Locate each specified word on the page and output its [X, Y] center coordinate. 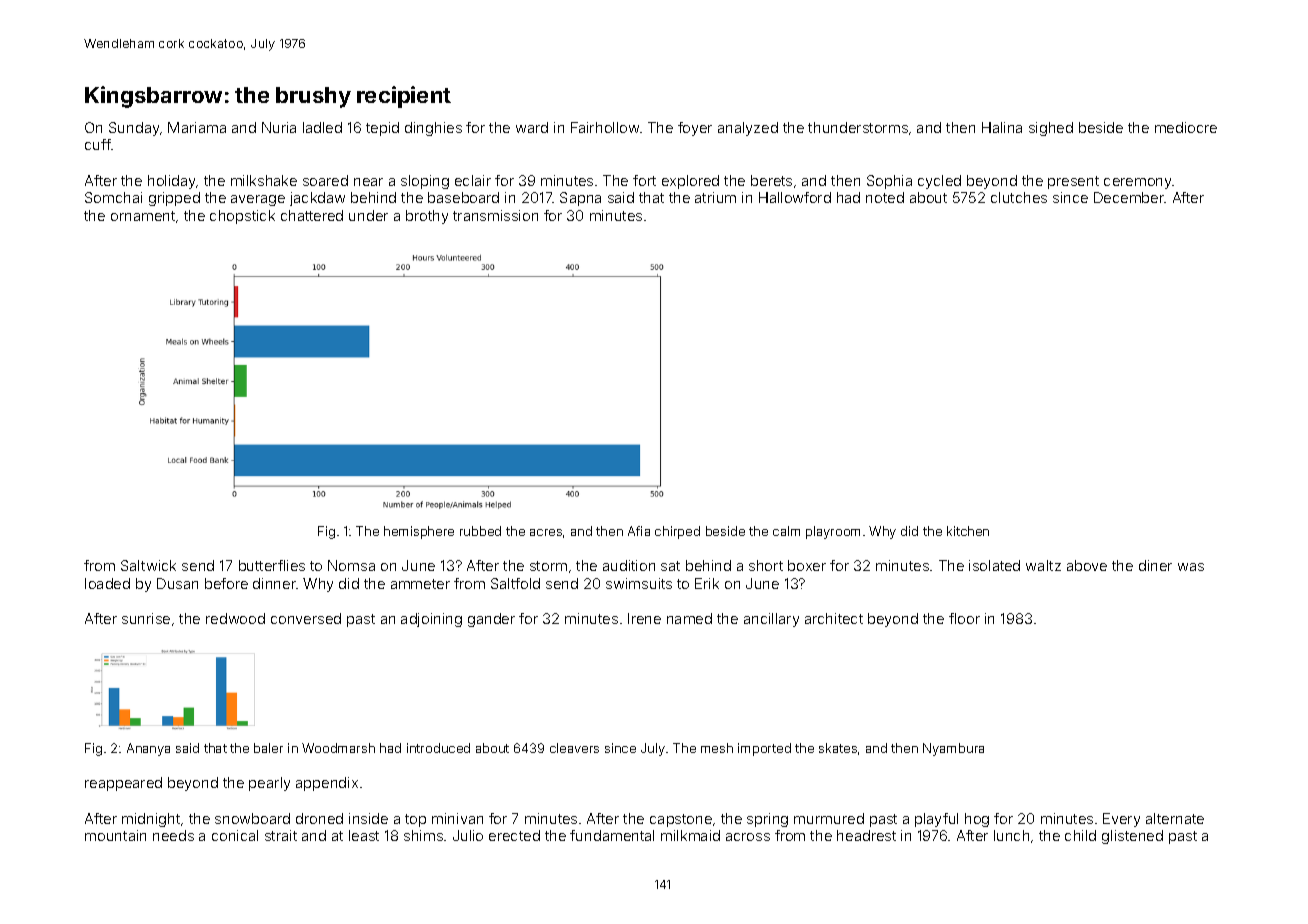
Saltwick [148, 565]
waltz [1043, 565]
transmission [495, 215]
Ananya [148, 749]
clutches [1019, 197]
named [689, 618]
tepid [382, 129]
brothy [427, 217]
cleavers [574, 748]
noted [885, 197]
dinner [274, 583]
